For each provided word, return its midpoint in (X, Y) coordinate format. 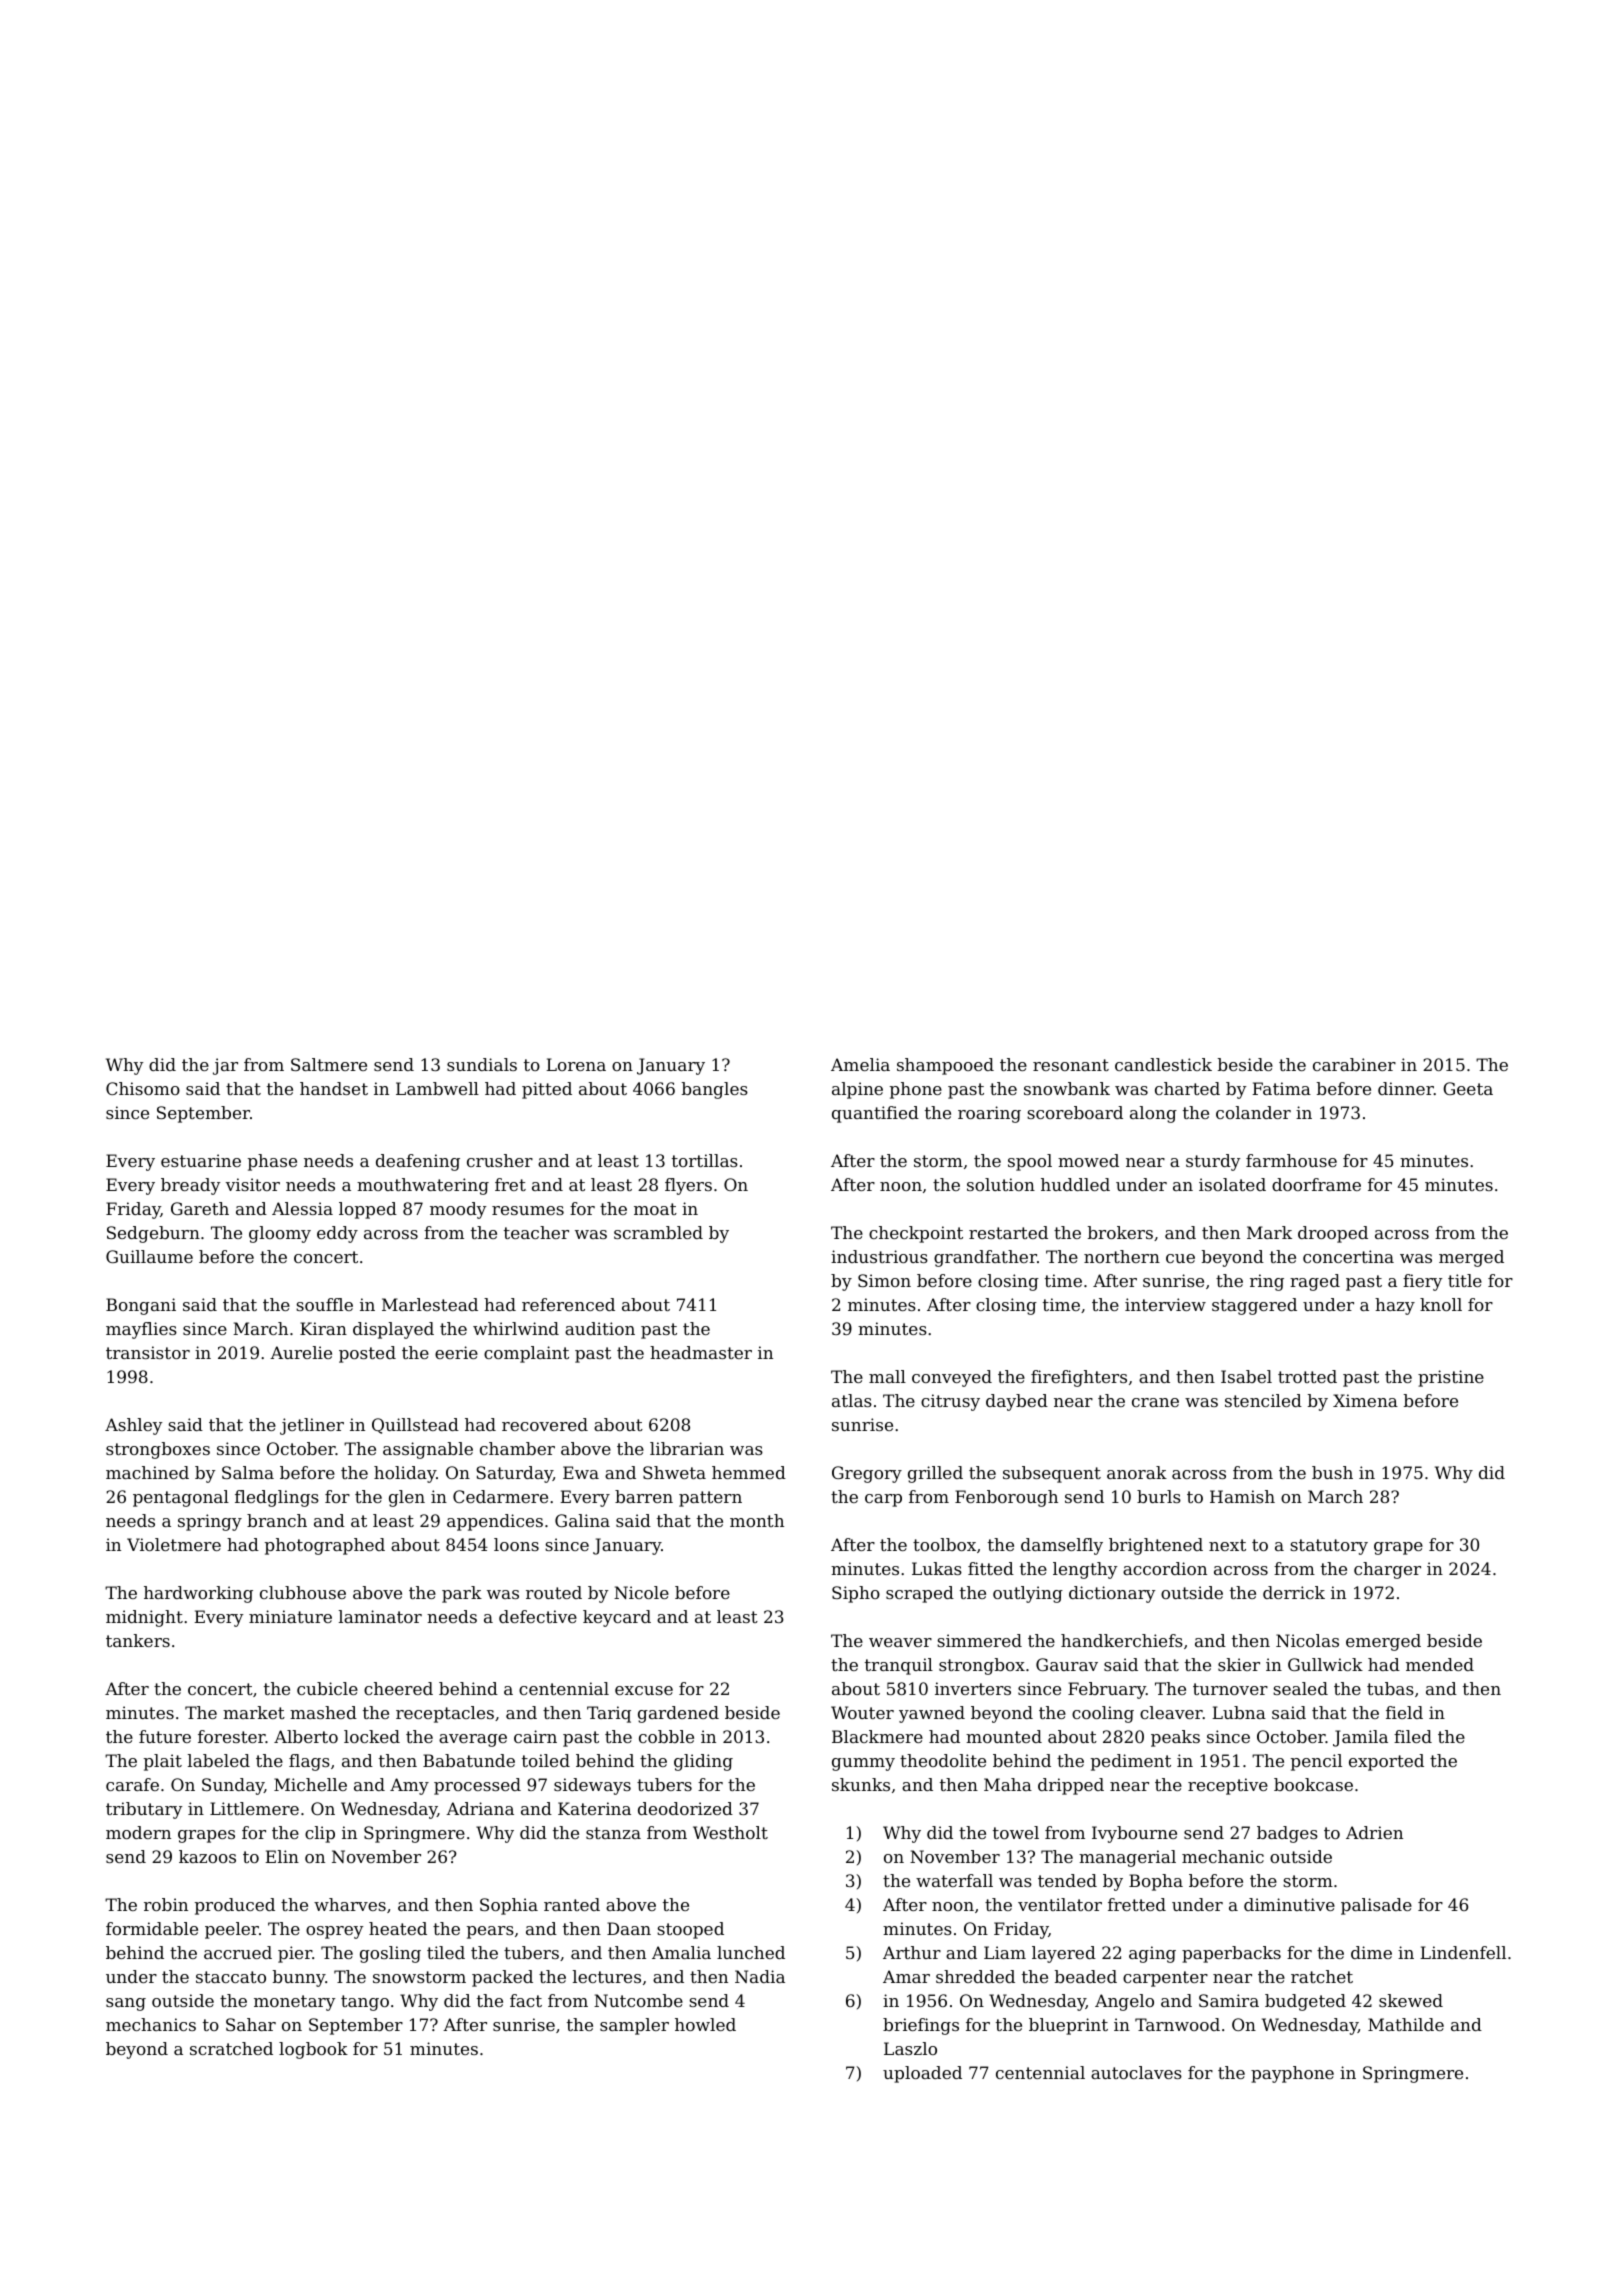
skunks (861, 1784)
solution (1001, 1184)
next (1227, 1545)
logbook (313, 2050)
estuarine (201, 1160)
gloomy (280, 1234)
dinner (1406, 1088)
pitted (547, 1090)
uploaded (922, 2074)
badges (1287, 1834)
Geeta (1468, 1088)
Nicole (641, 1592)
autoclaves (1136, 2072)
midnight (144, 1618)
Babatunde (469, 1760)
